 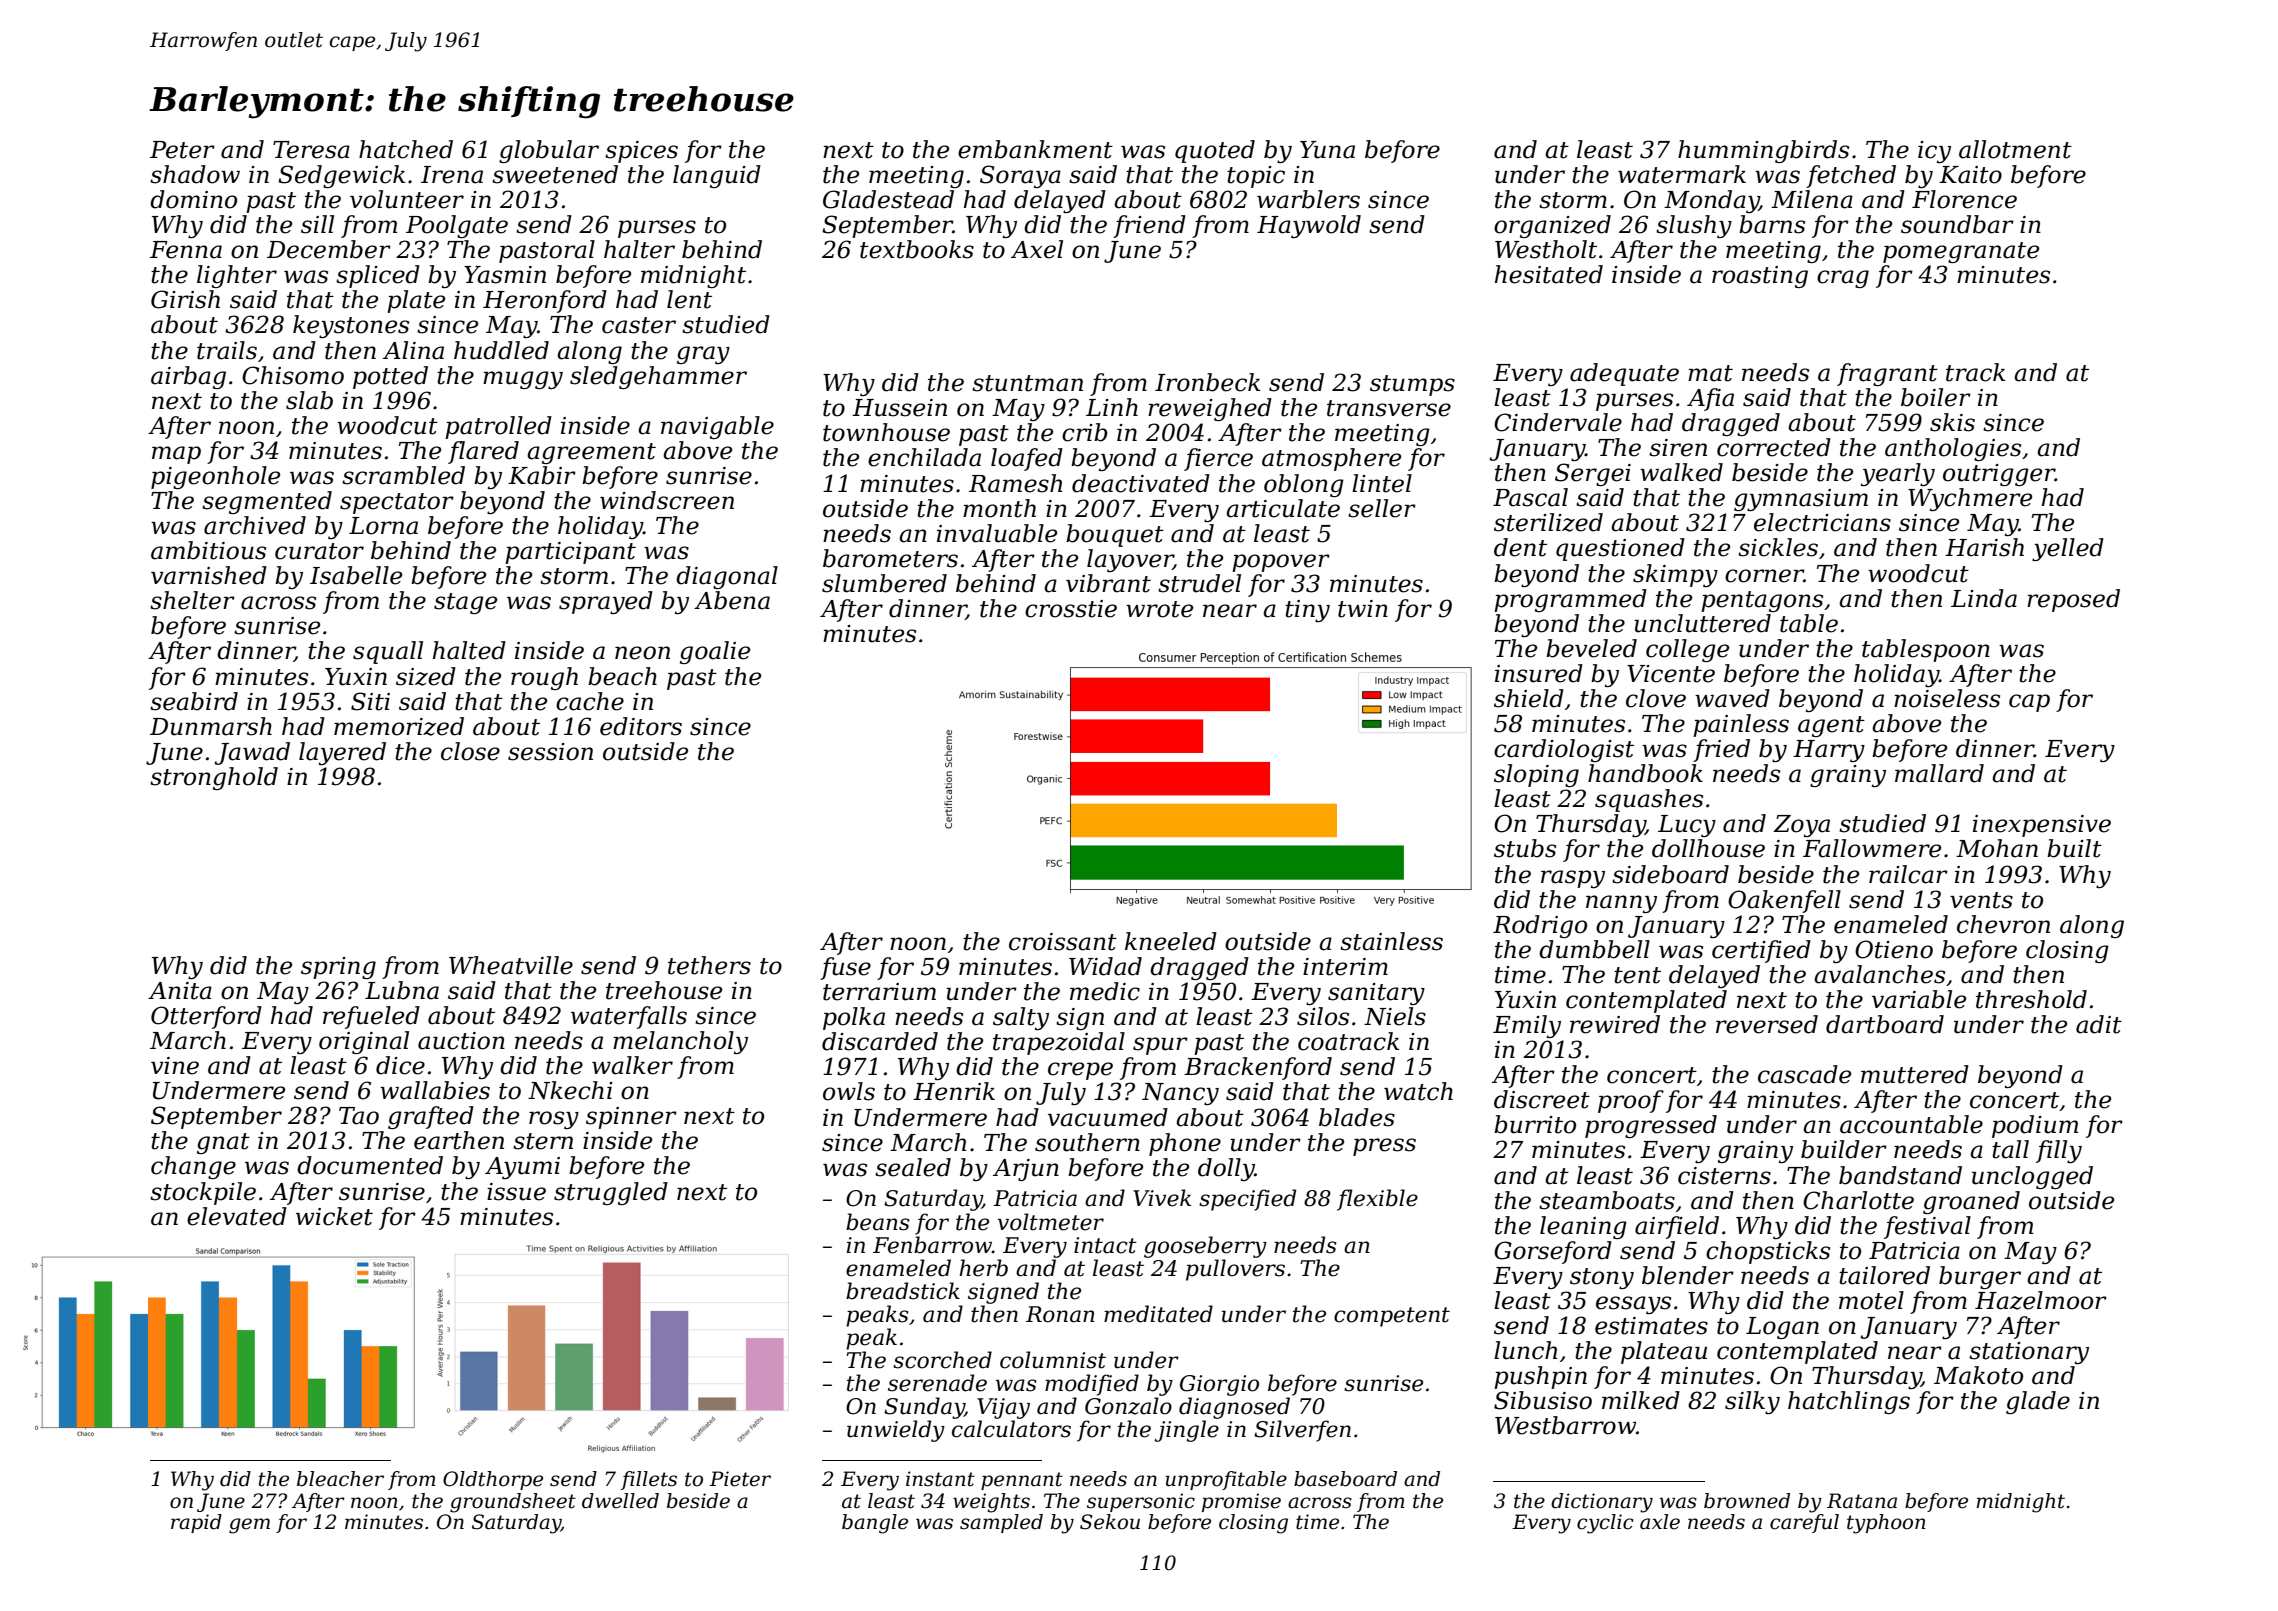 What do you see at coordinates (884, 583) in the image?
I see `slumbered` at bounding box center [884, 583].
